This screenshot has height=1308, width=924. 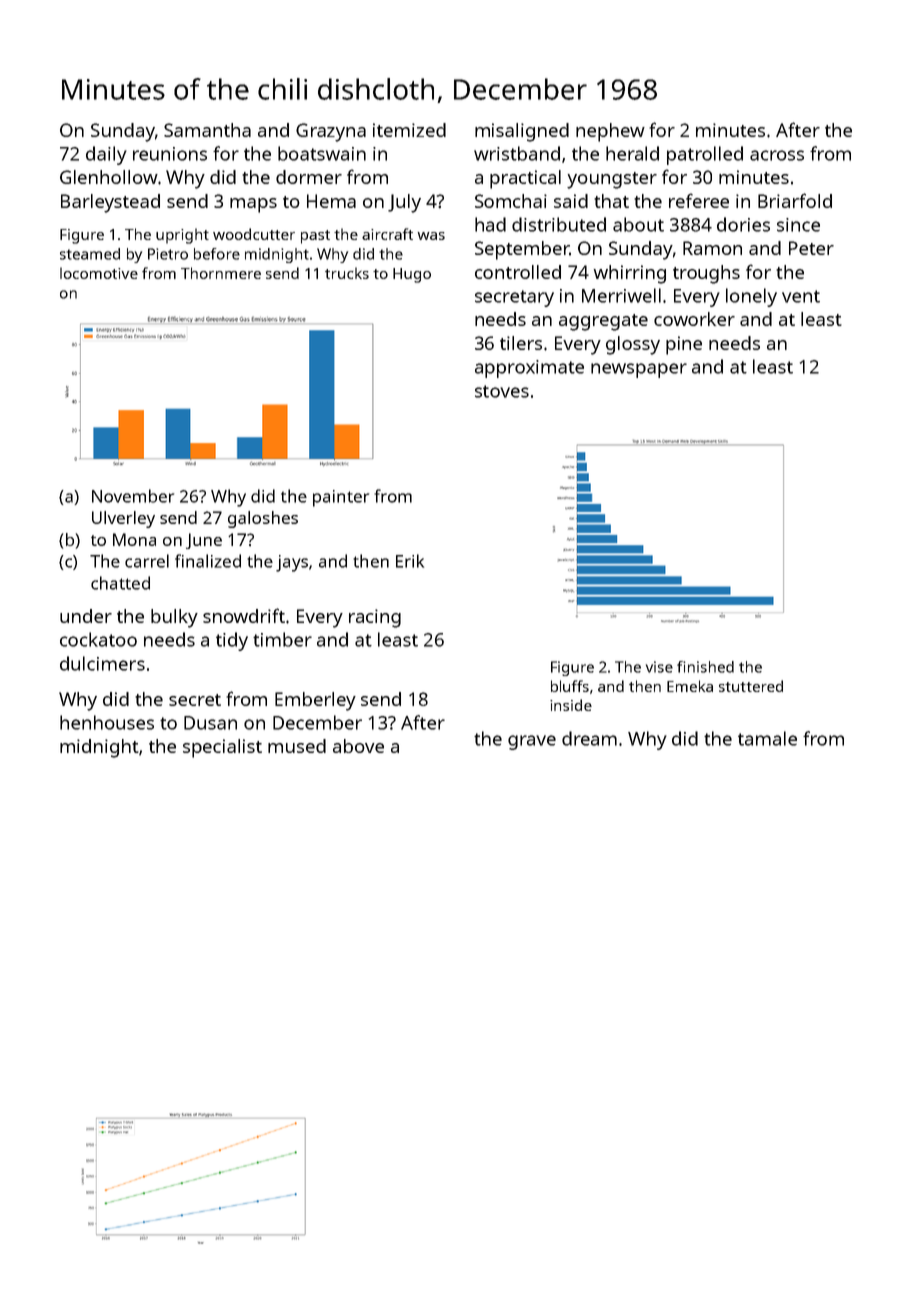 What do you see at coordinates (521, 343) in the screenshot?
I see `tilers` at bounding box center [521, 343].
